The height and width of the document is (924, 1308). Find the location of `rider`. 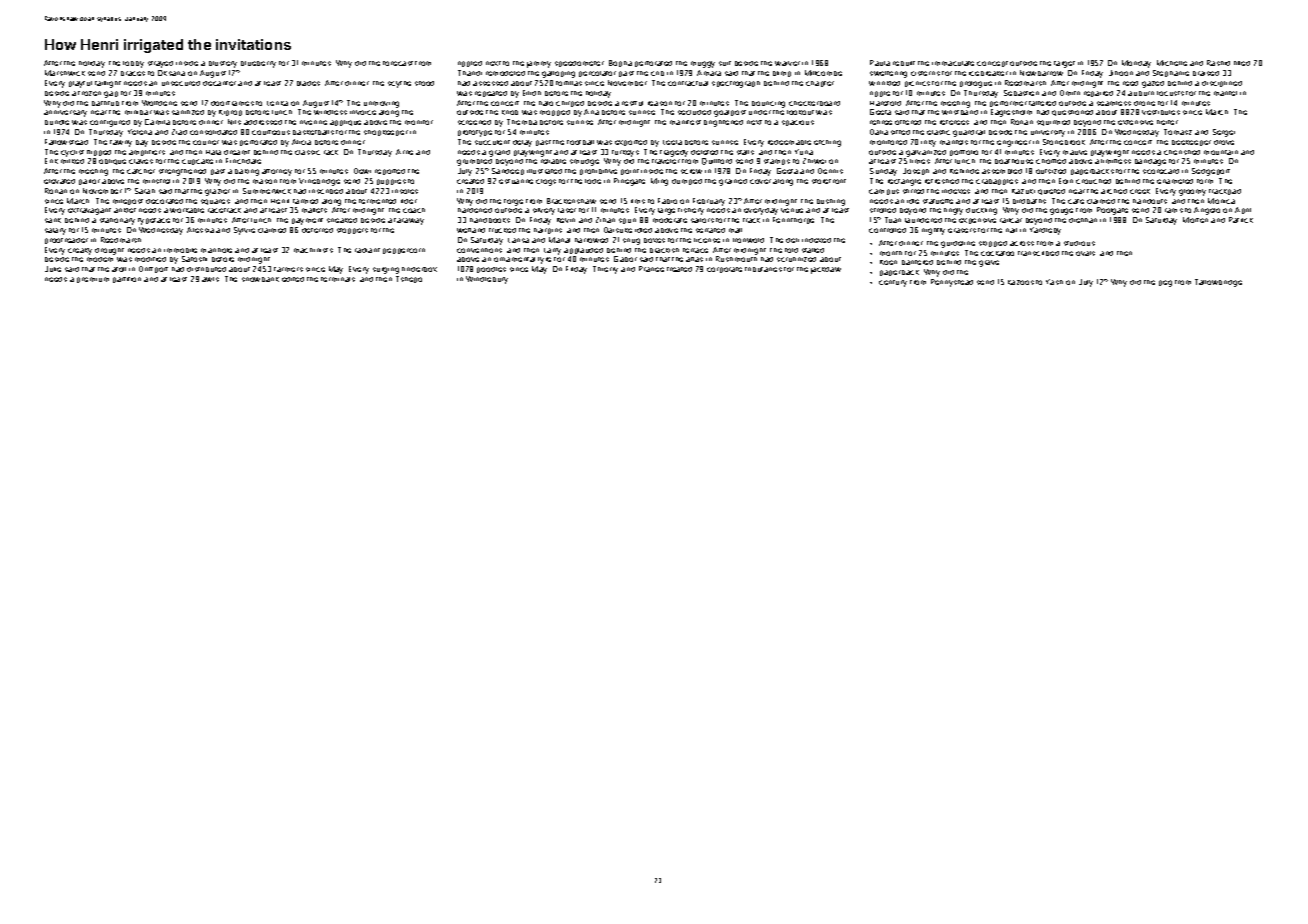

rider is located at coordinates (409, 201).
